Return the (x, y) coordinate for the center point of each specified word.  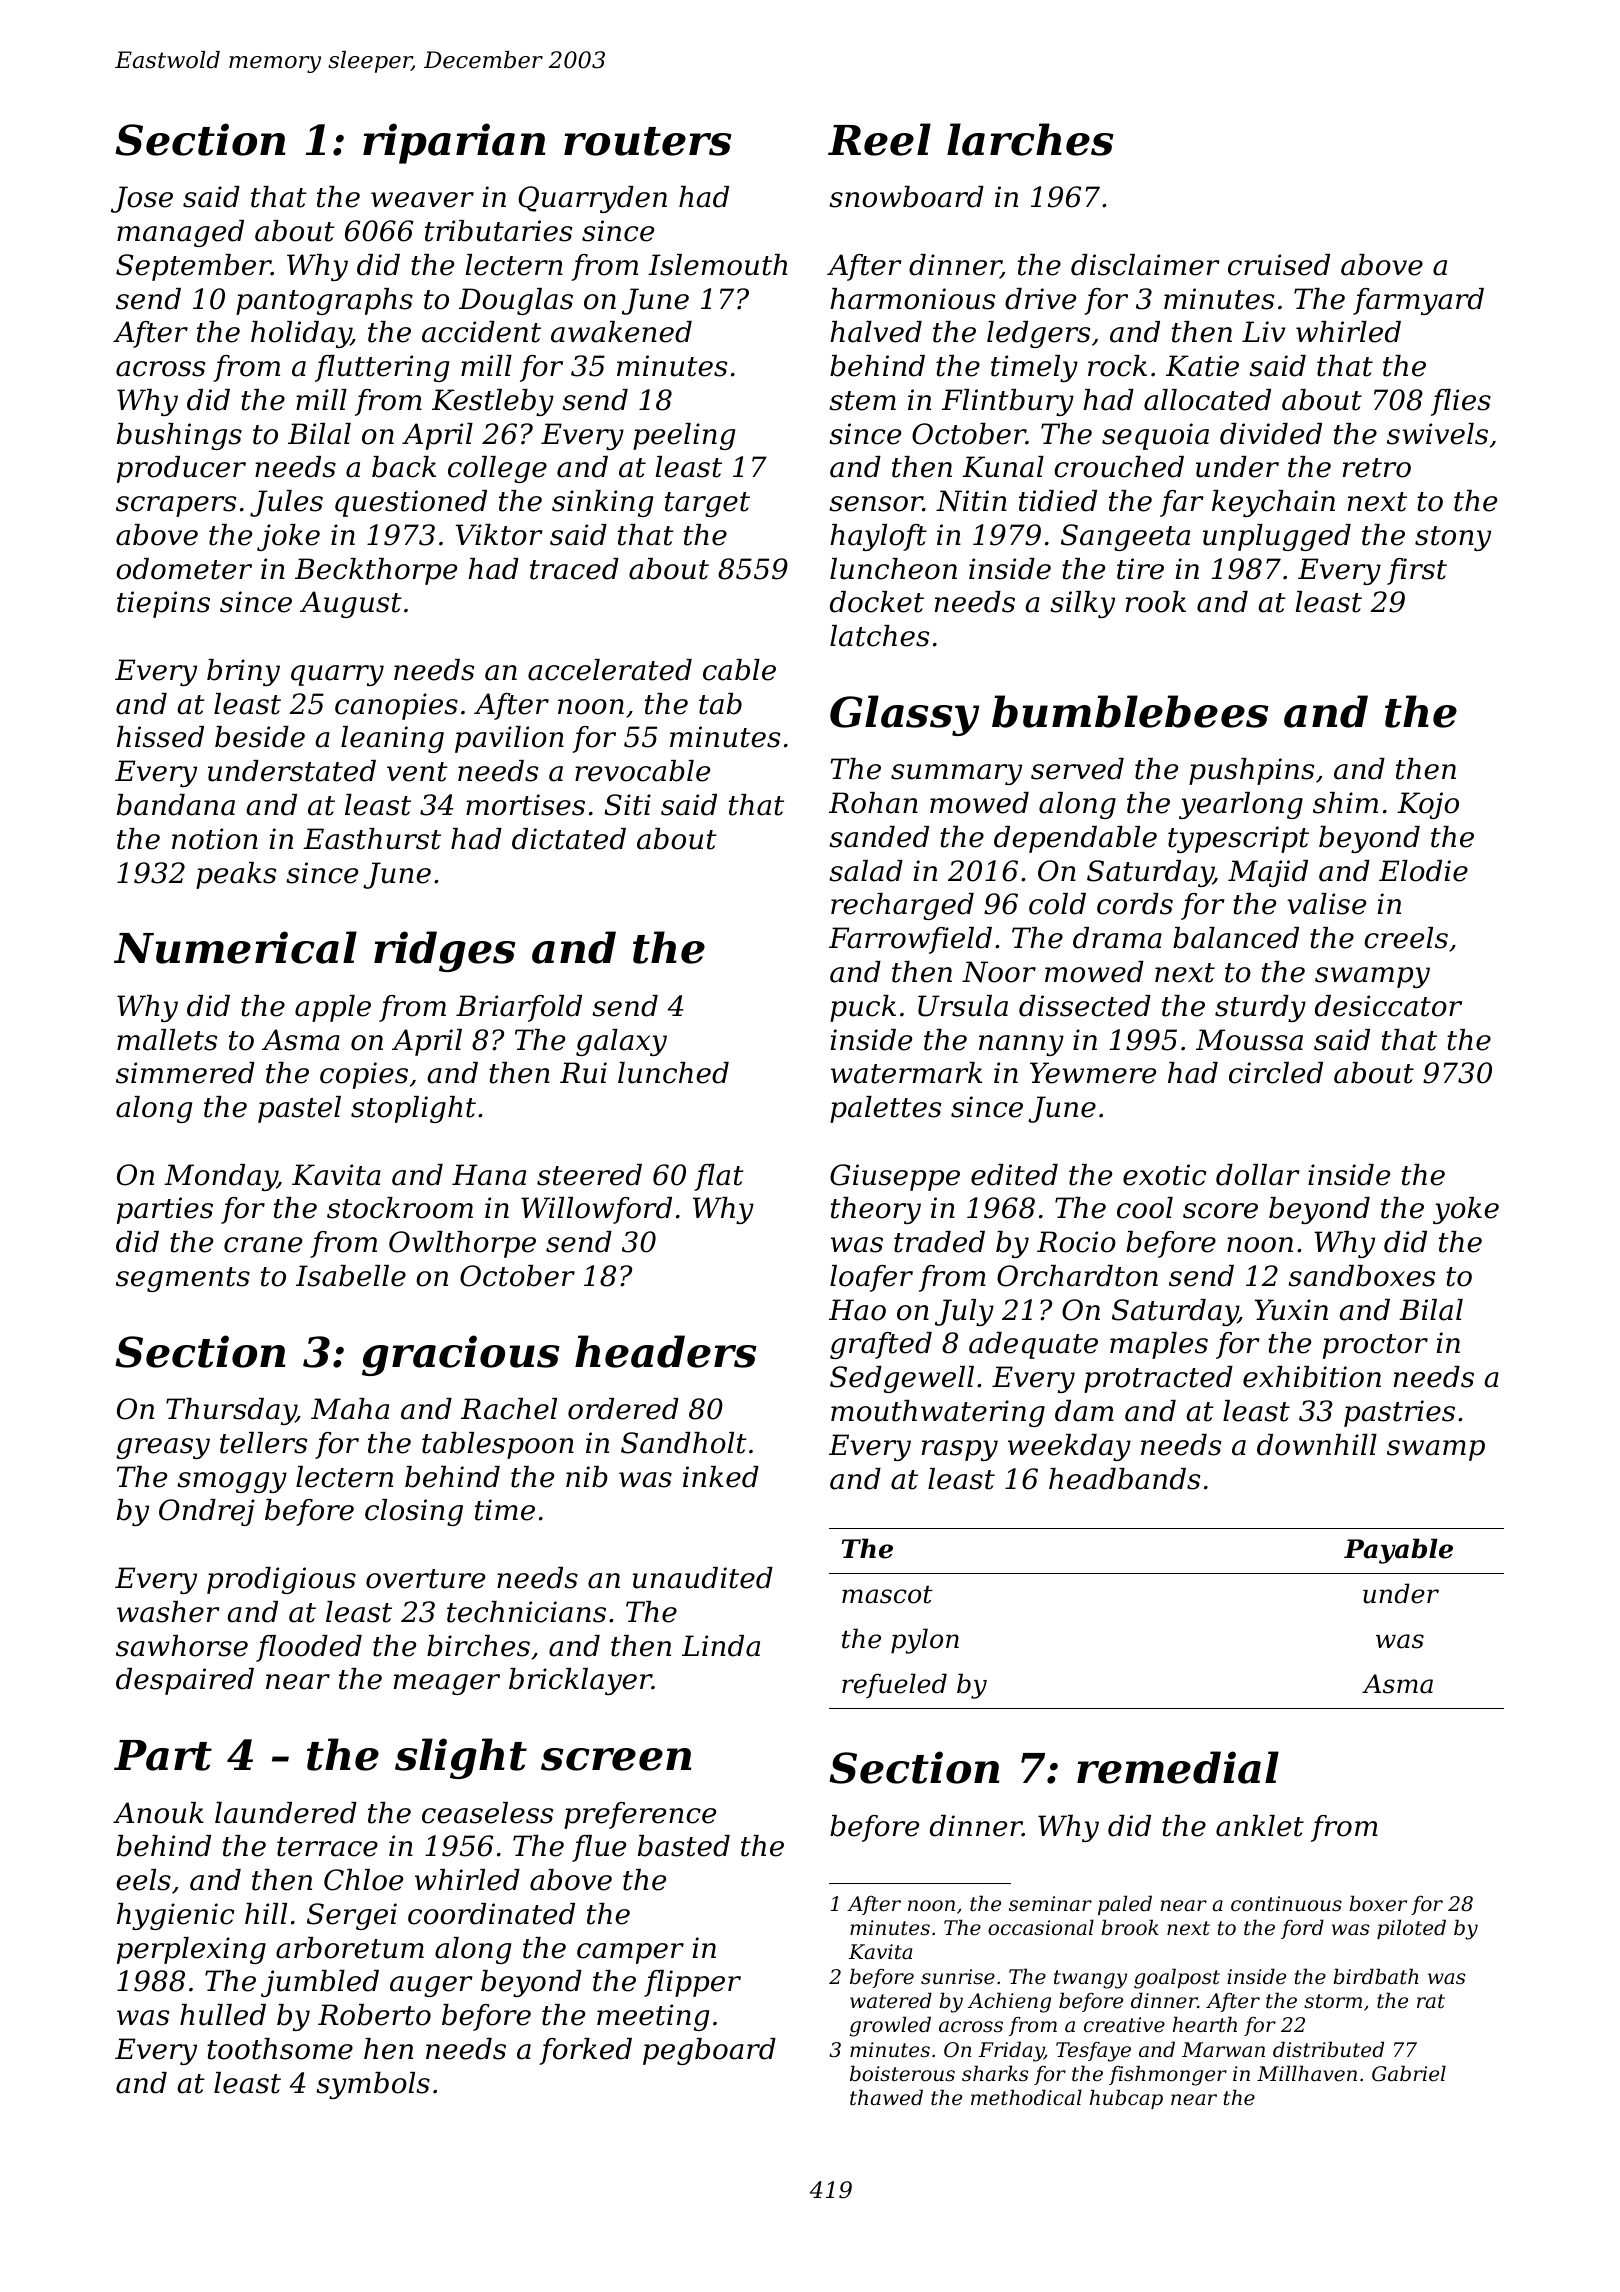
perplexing (191, 1950)
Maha (350, 1409)
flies (1461, 402)
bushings (179, 436)
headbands (1124, 1479)
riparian (454, 143)
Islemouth (717, 265)
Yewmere (1093, 1073)
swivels (1437, 434)
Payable (1398, 1551)
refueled (894, 1685)
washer (168, 1612)
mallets (167, 1040)
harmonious (912, 299)
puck (863, 1008)
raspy (960, 1450)
